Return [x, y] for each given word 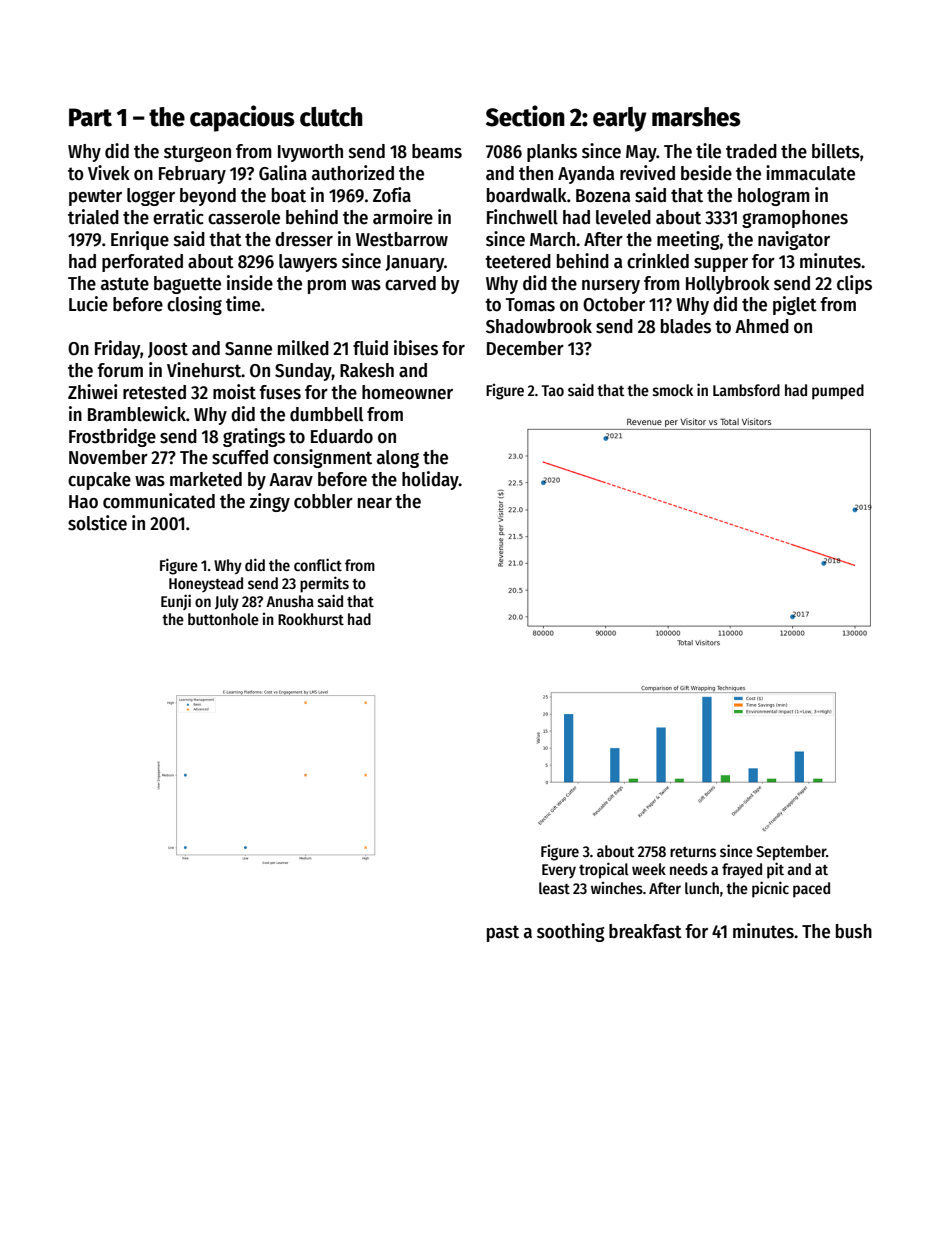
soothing [570, 932]
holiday [430, 480]
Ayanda [586, 175]
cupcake [99, 481]
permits [324, 584]
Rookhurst [311, 619]
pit [775, 870]
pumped [838, 392]
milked [303, 348]
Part [90, 117]
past [503, 933]
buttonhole [223, 619]
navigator [794, 240]
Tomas [530, 305]
